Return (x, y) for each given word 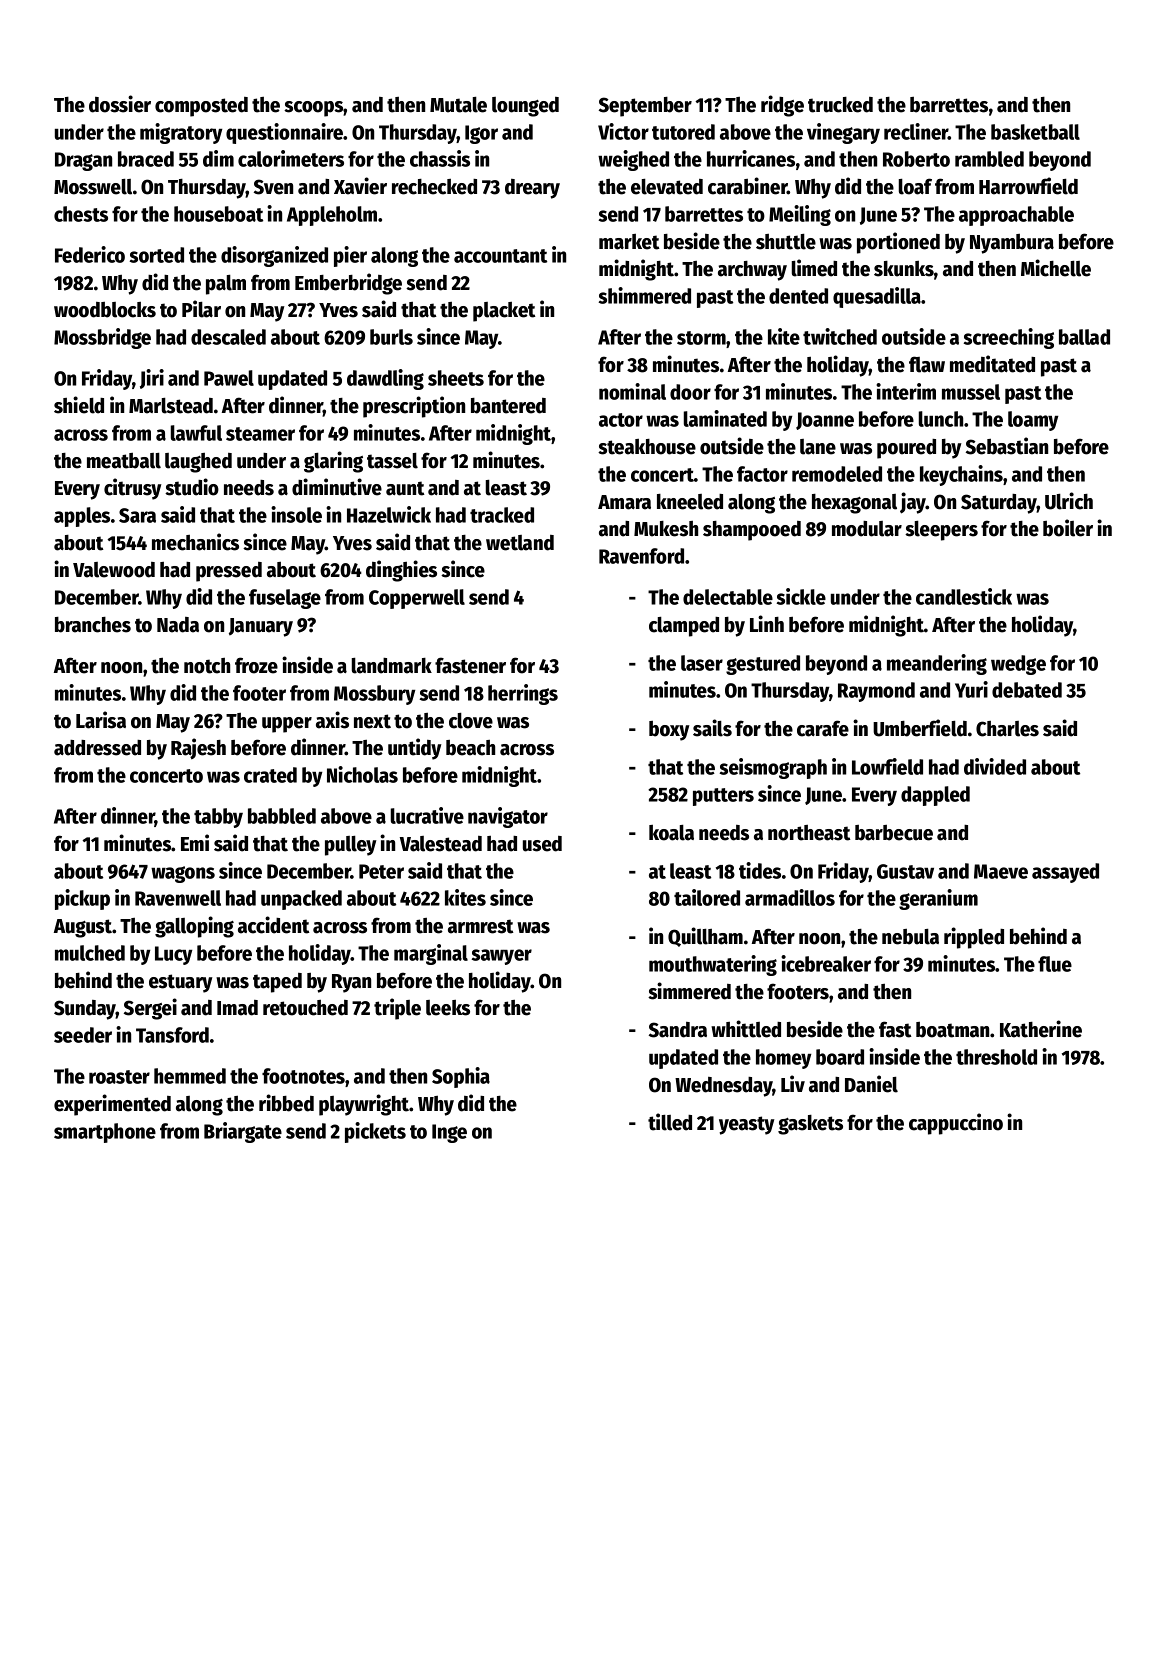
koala (671, 833)
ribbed (286, 1103)
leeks (448, 1008)
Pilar (201, 309)
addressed (97, 748)
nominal (632, 391)
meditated (992, 364)
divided (995, 766)
